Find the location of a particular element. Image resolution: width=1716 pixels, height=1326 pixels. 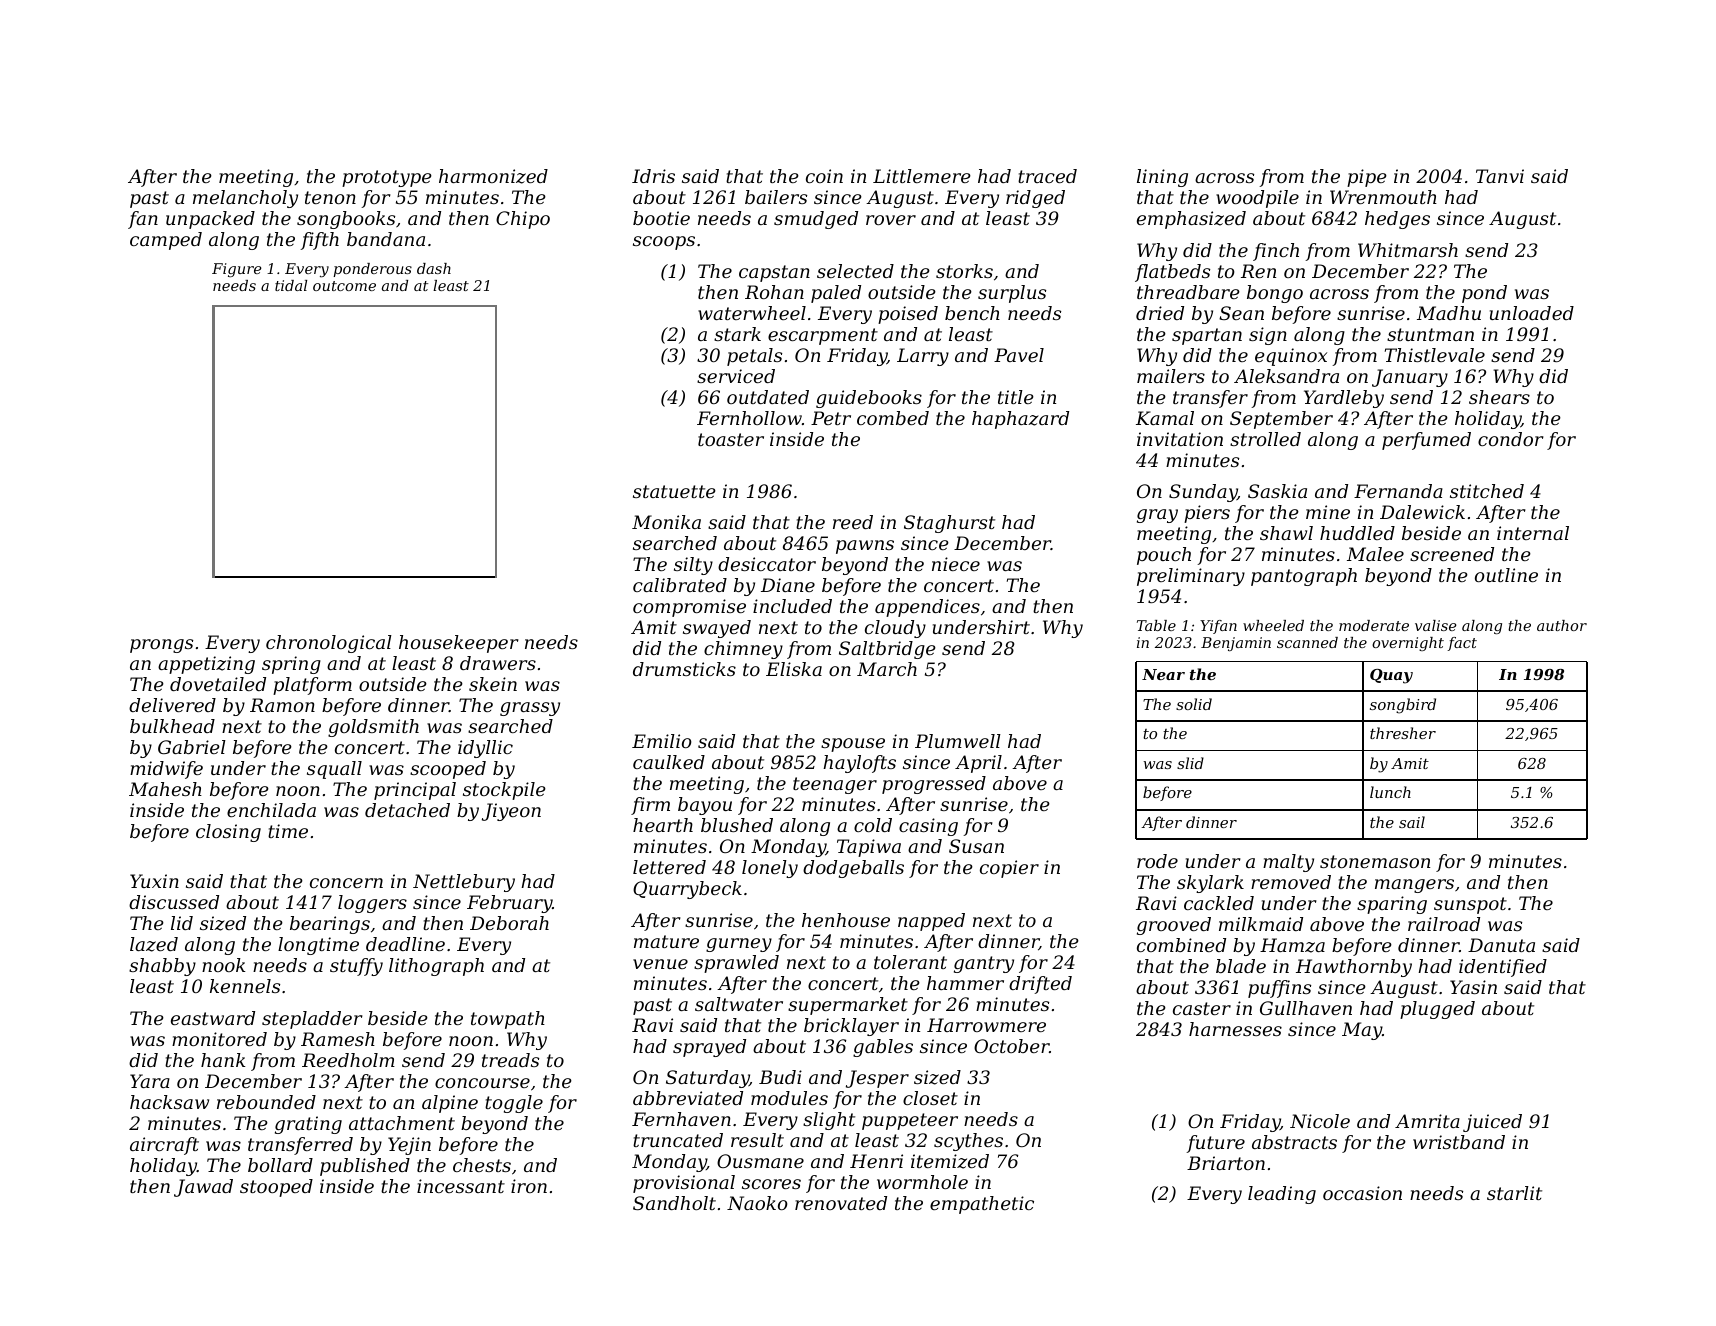

renovated is located at coordinates (841, 1203).
